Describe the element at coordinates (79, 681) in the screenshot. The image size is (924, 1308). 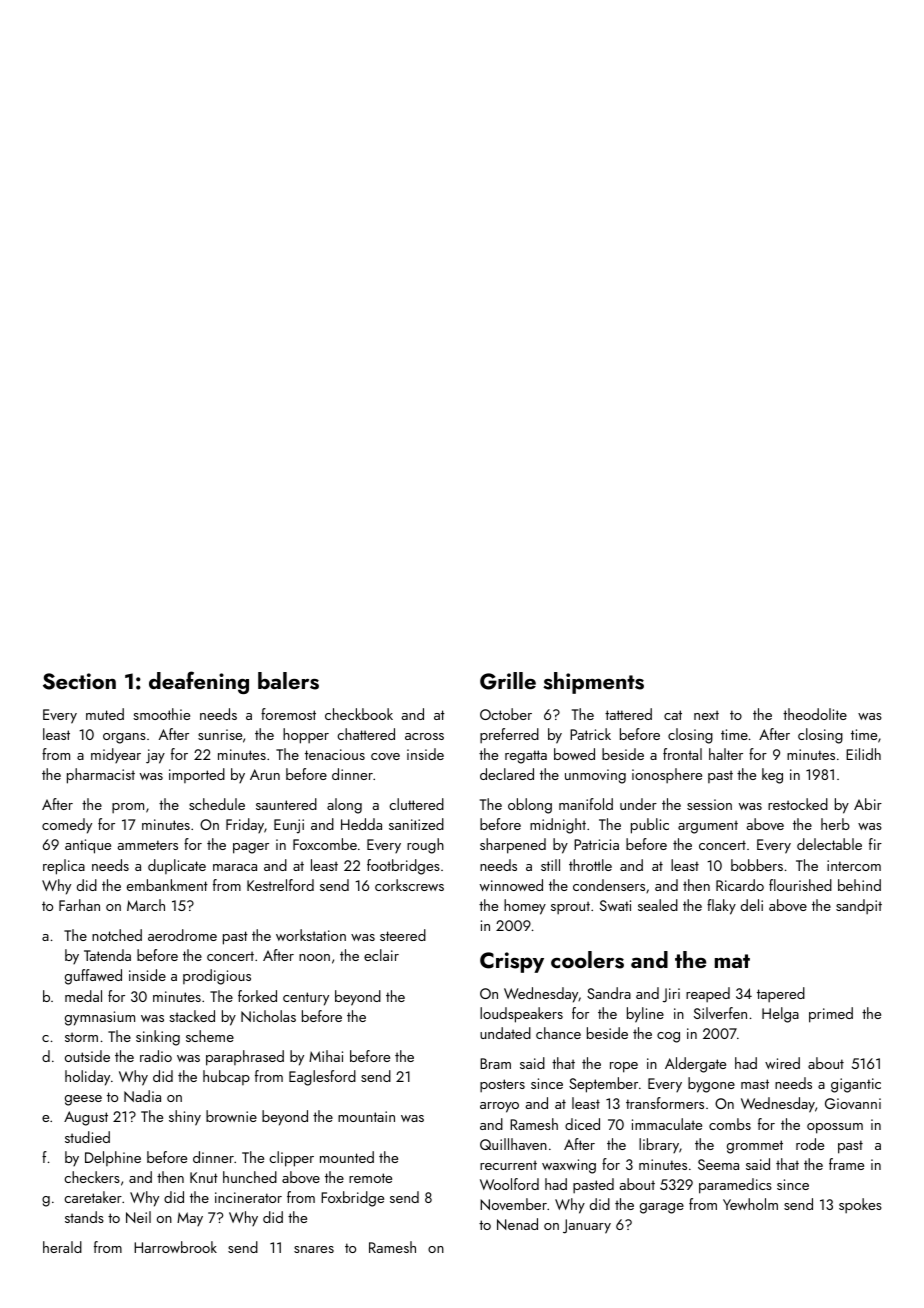
I see `Section` at that location.
